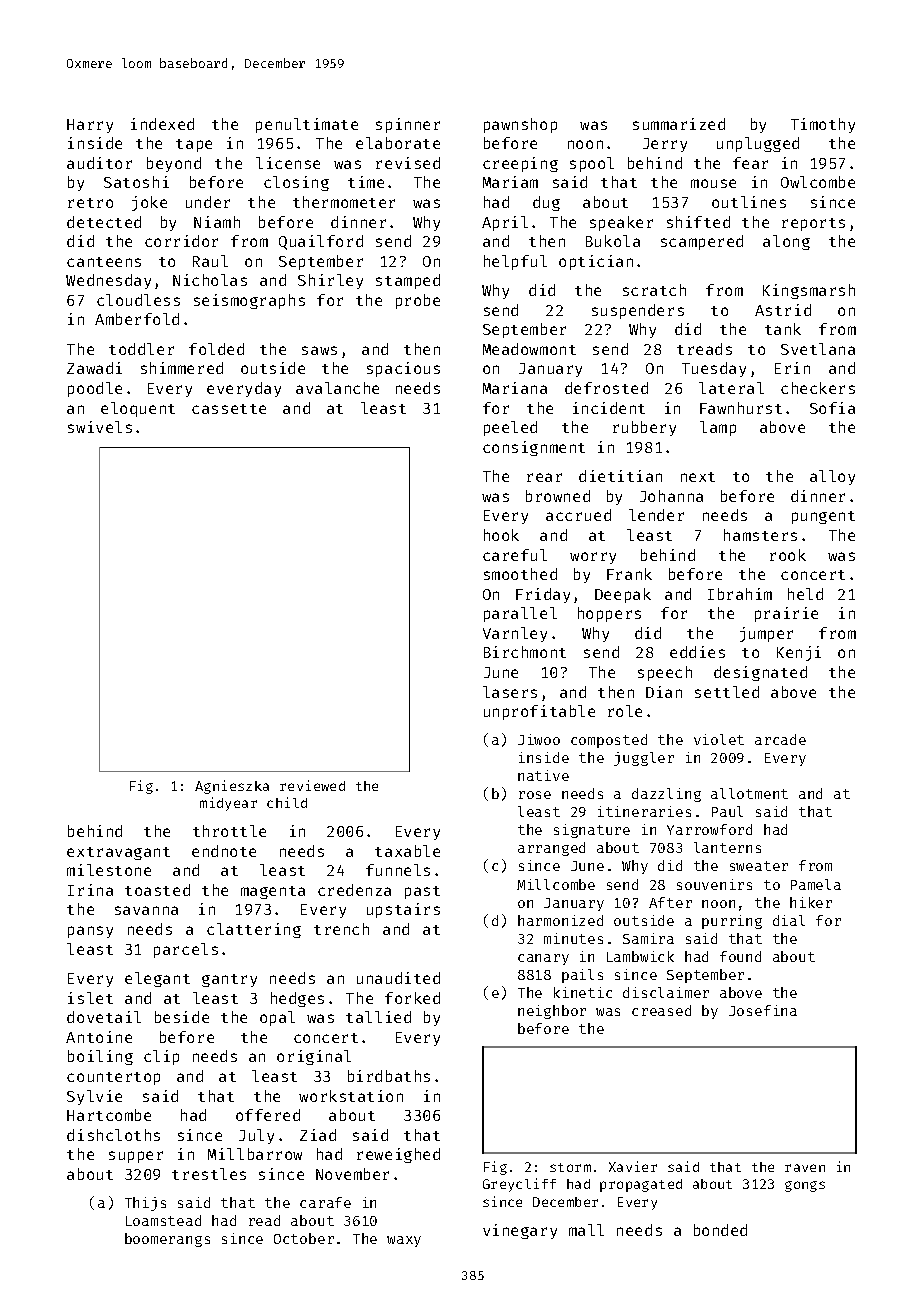 The image size is (924, 1308). What do you see at coordinates (760, 535) in the image?
I see `hamsters` at bounding box center [760, 535].
